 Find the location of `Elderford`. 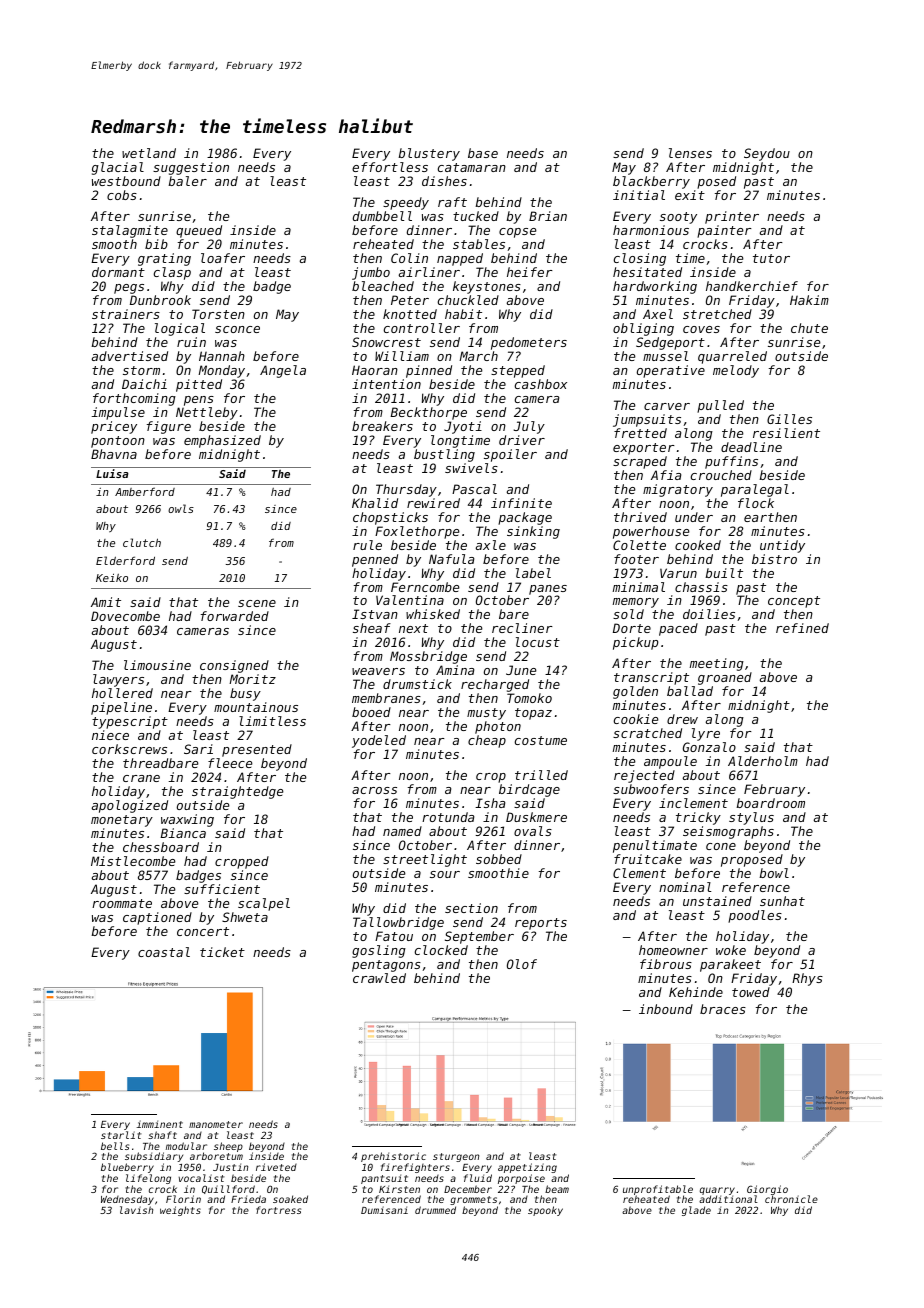

Elderford is located at coordinates (125, 560).
